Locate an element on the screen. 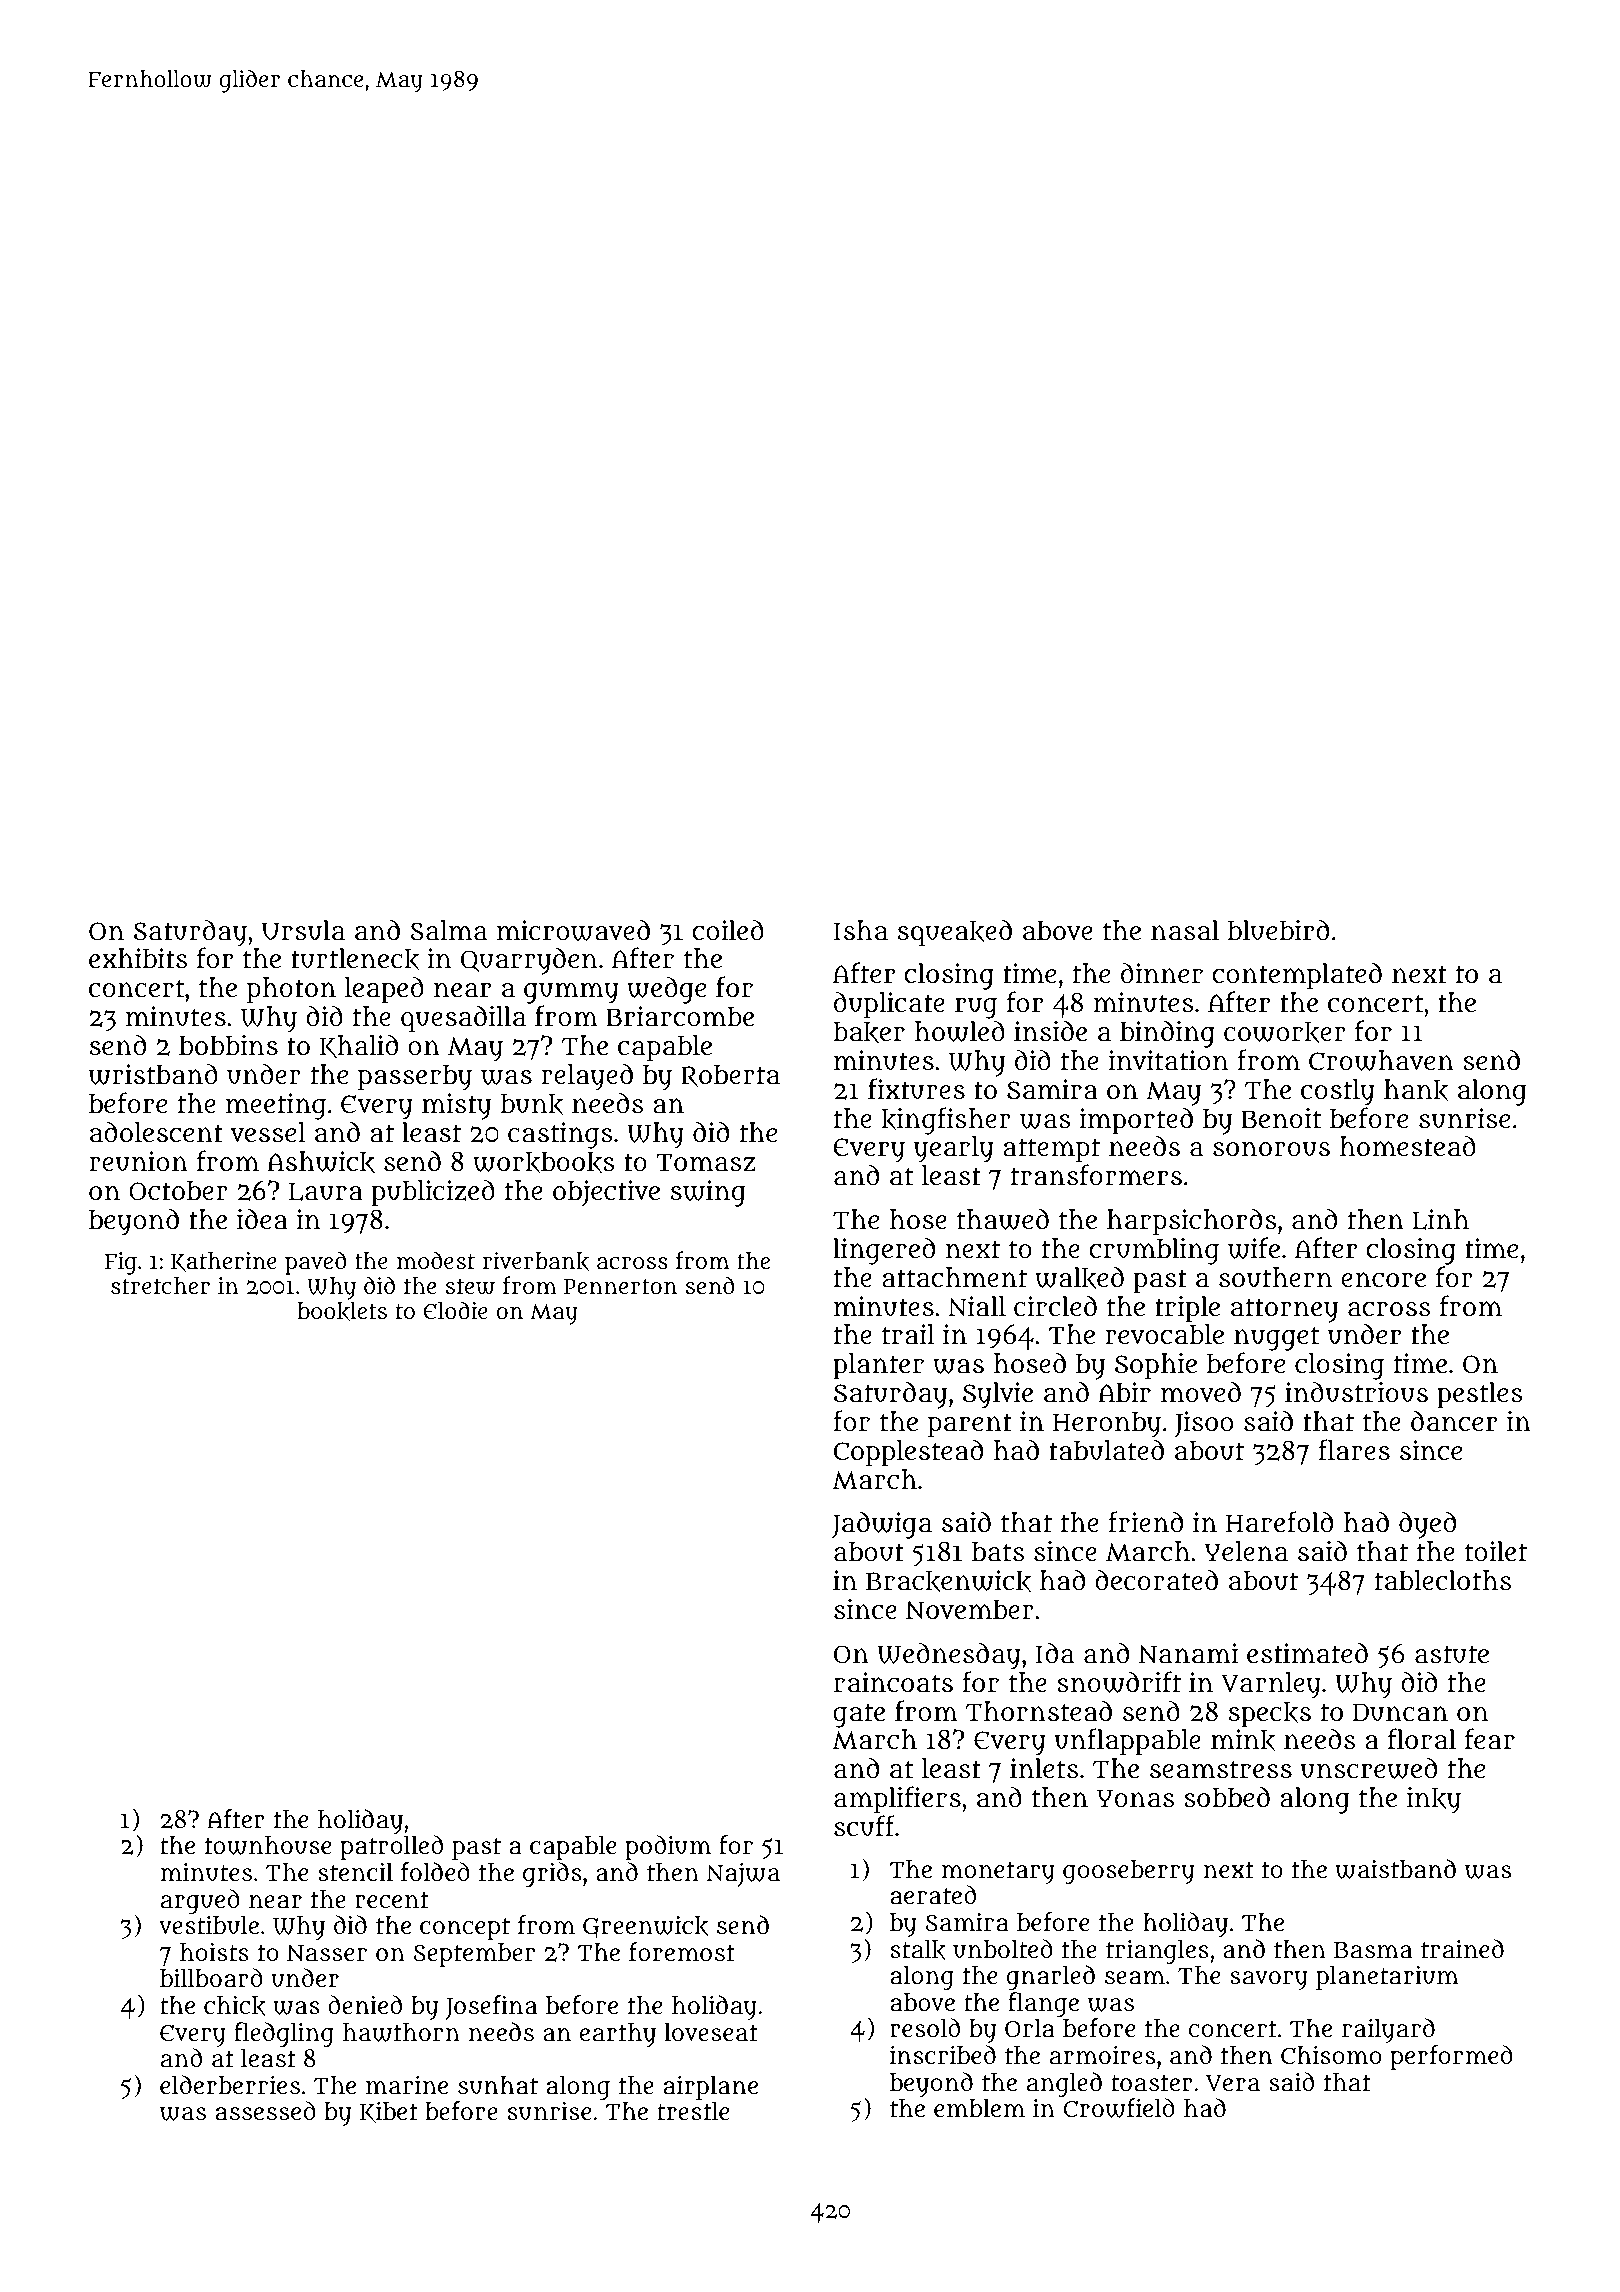 Image resolution: width=1620 pixels, height=2292 pixels. townhouse is located at coordinates (268, 1845).
